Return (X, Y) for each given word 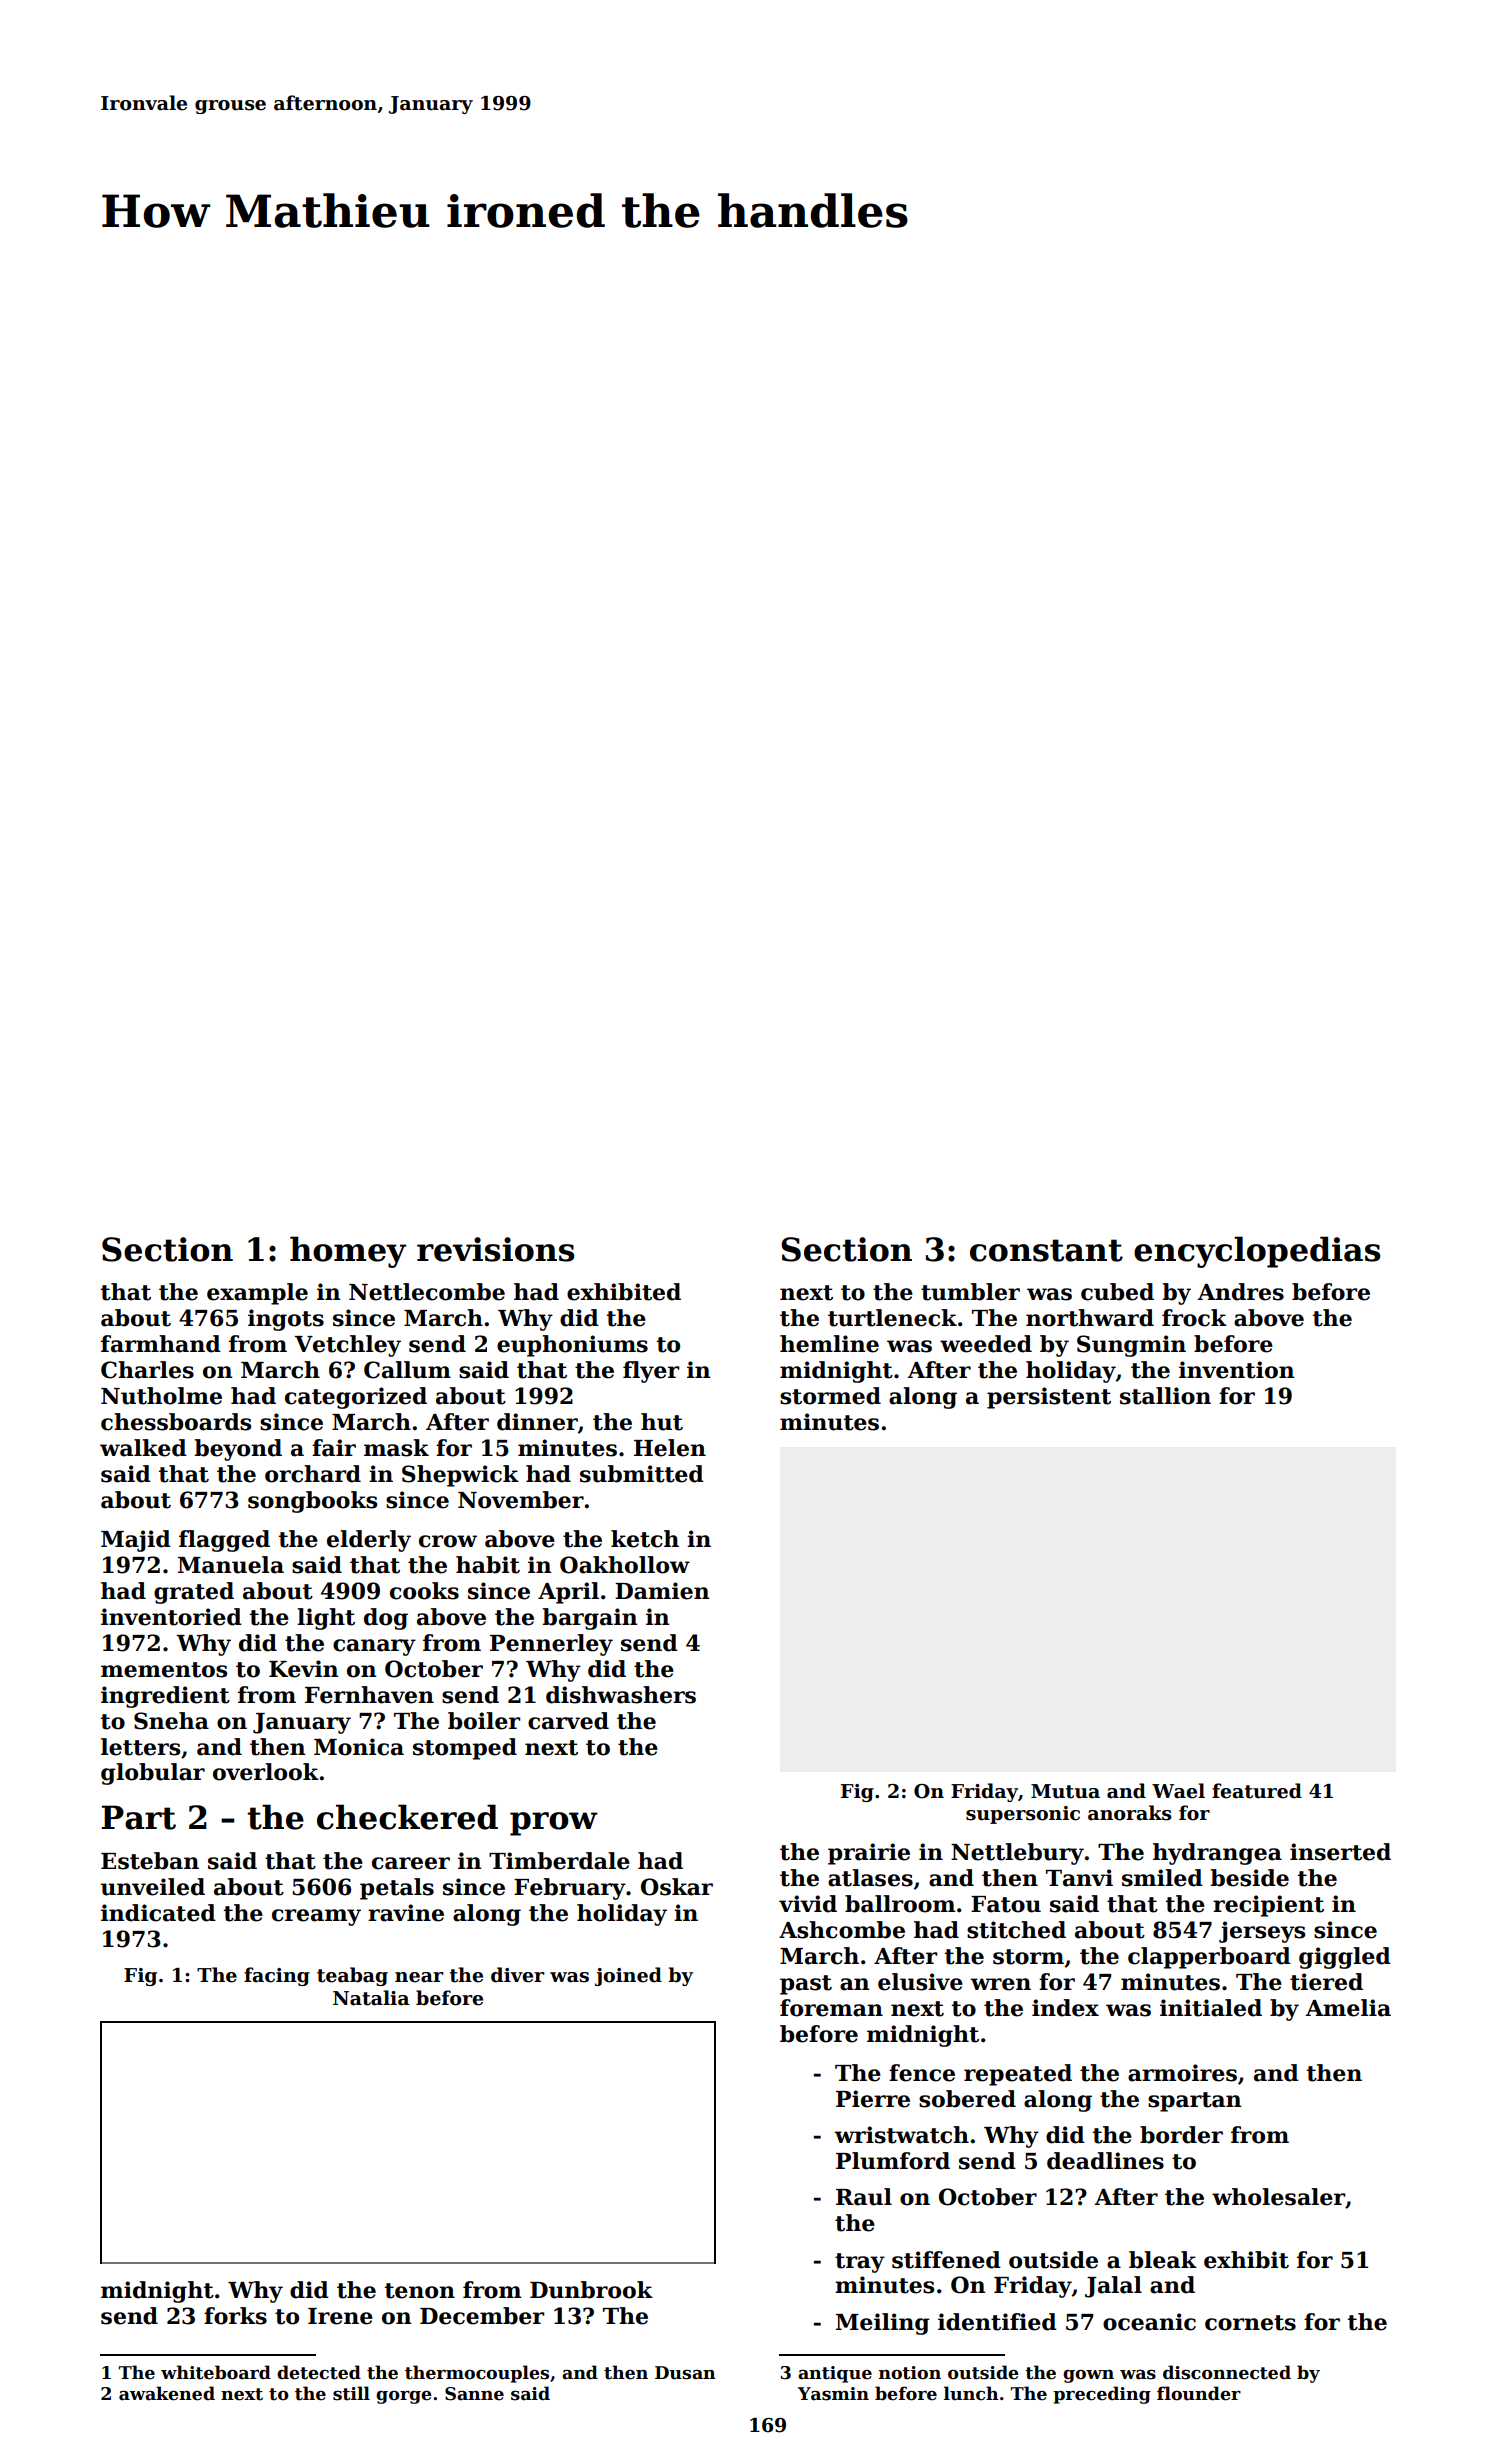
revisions (496, 1249)
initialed (1211, 2008)
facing (277, 1976)
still (351, 2393)
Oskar (677, 1887)
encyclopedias (1257, 1252)
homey (348, 1252)
